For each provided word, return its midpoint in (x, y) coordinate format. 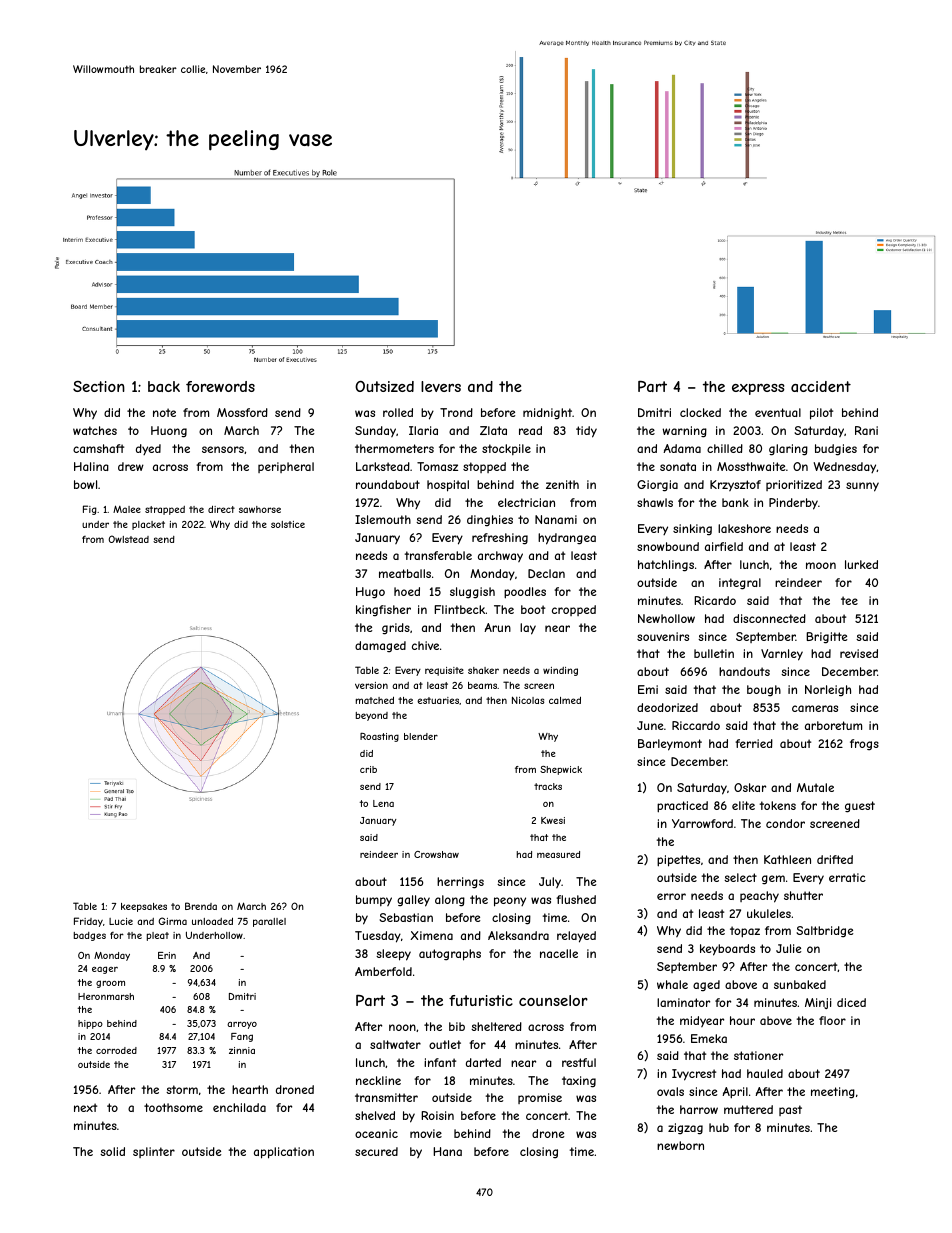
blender (421, 736)
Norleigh (828, 691)
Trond (456, 412)
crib (368, 769)
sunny (862, 487)
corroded (116, 1050)
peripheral (286, 467)
